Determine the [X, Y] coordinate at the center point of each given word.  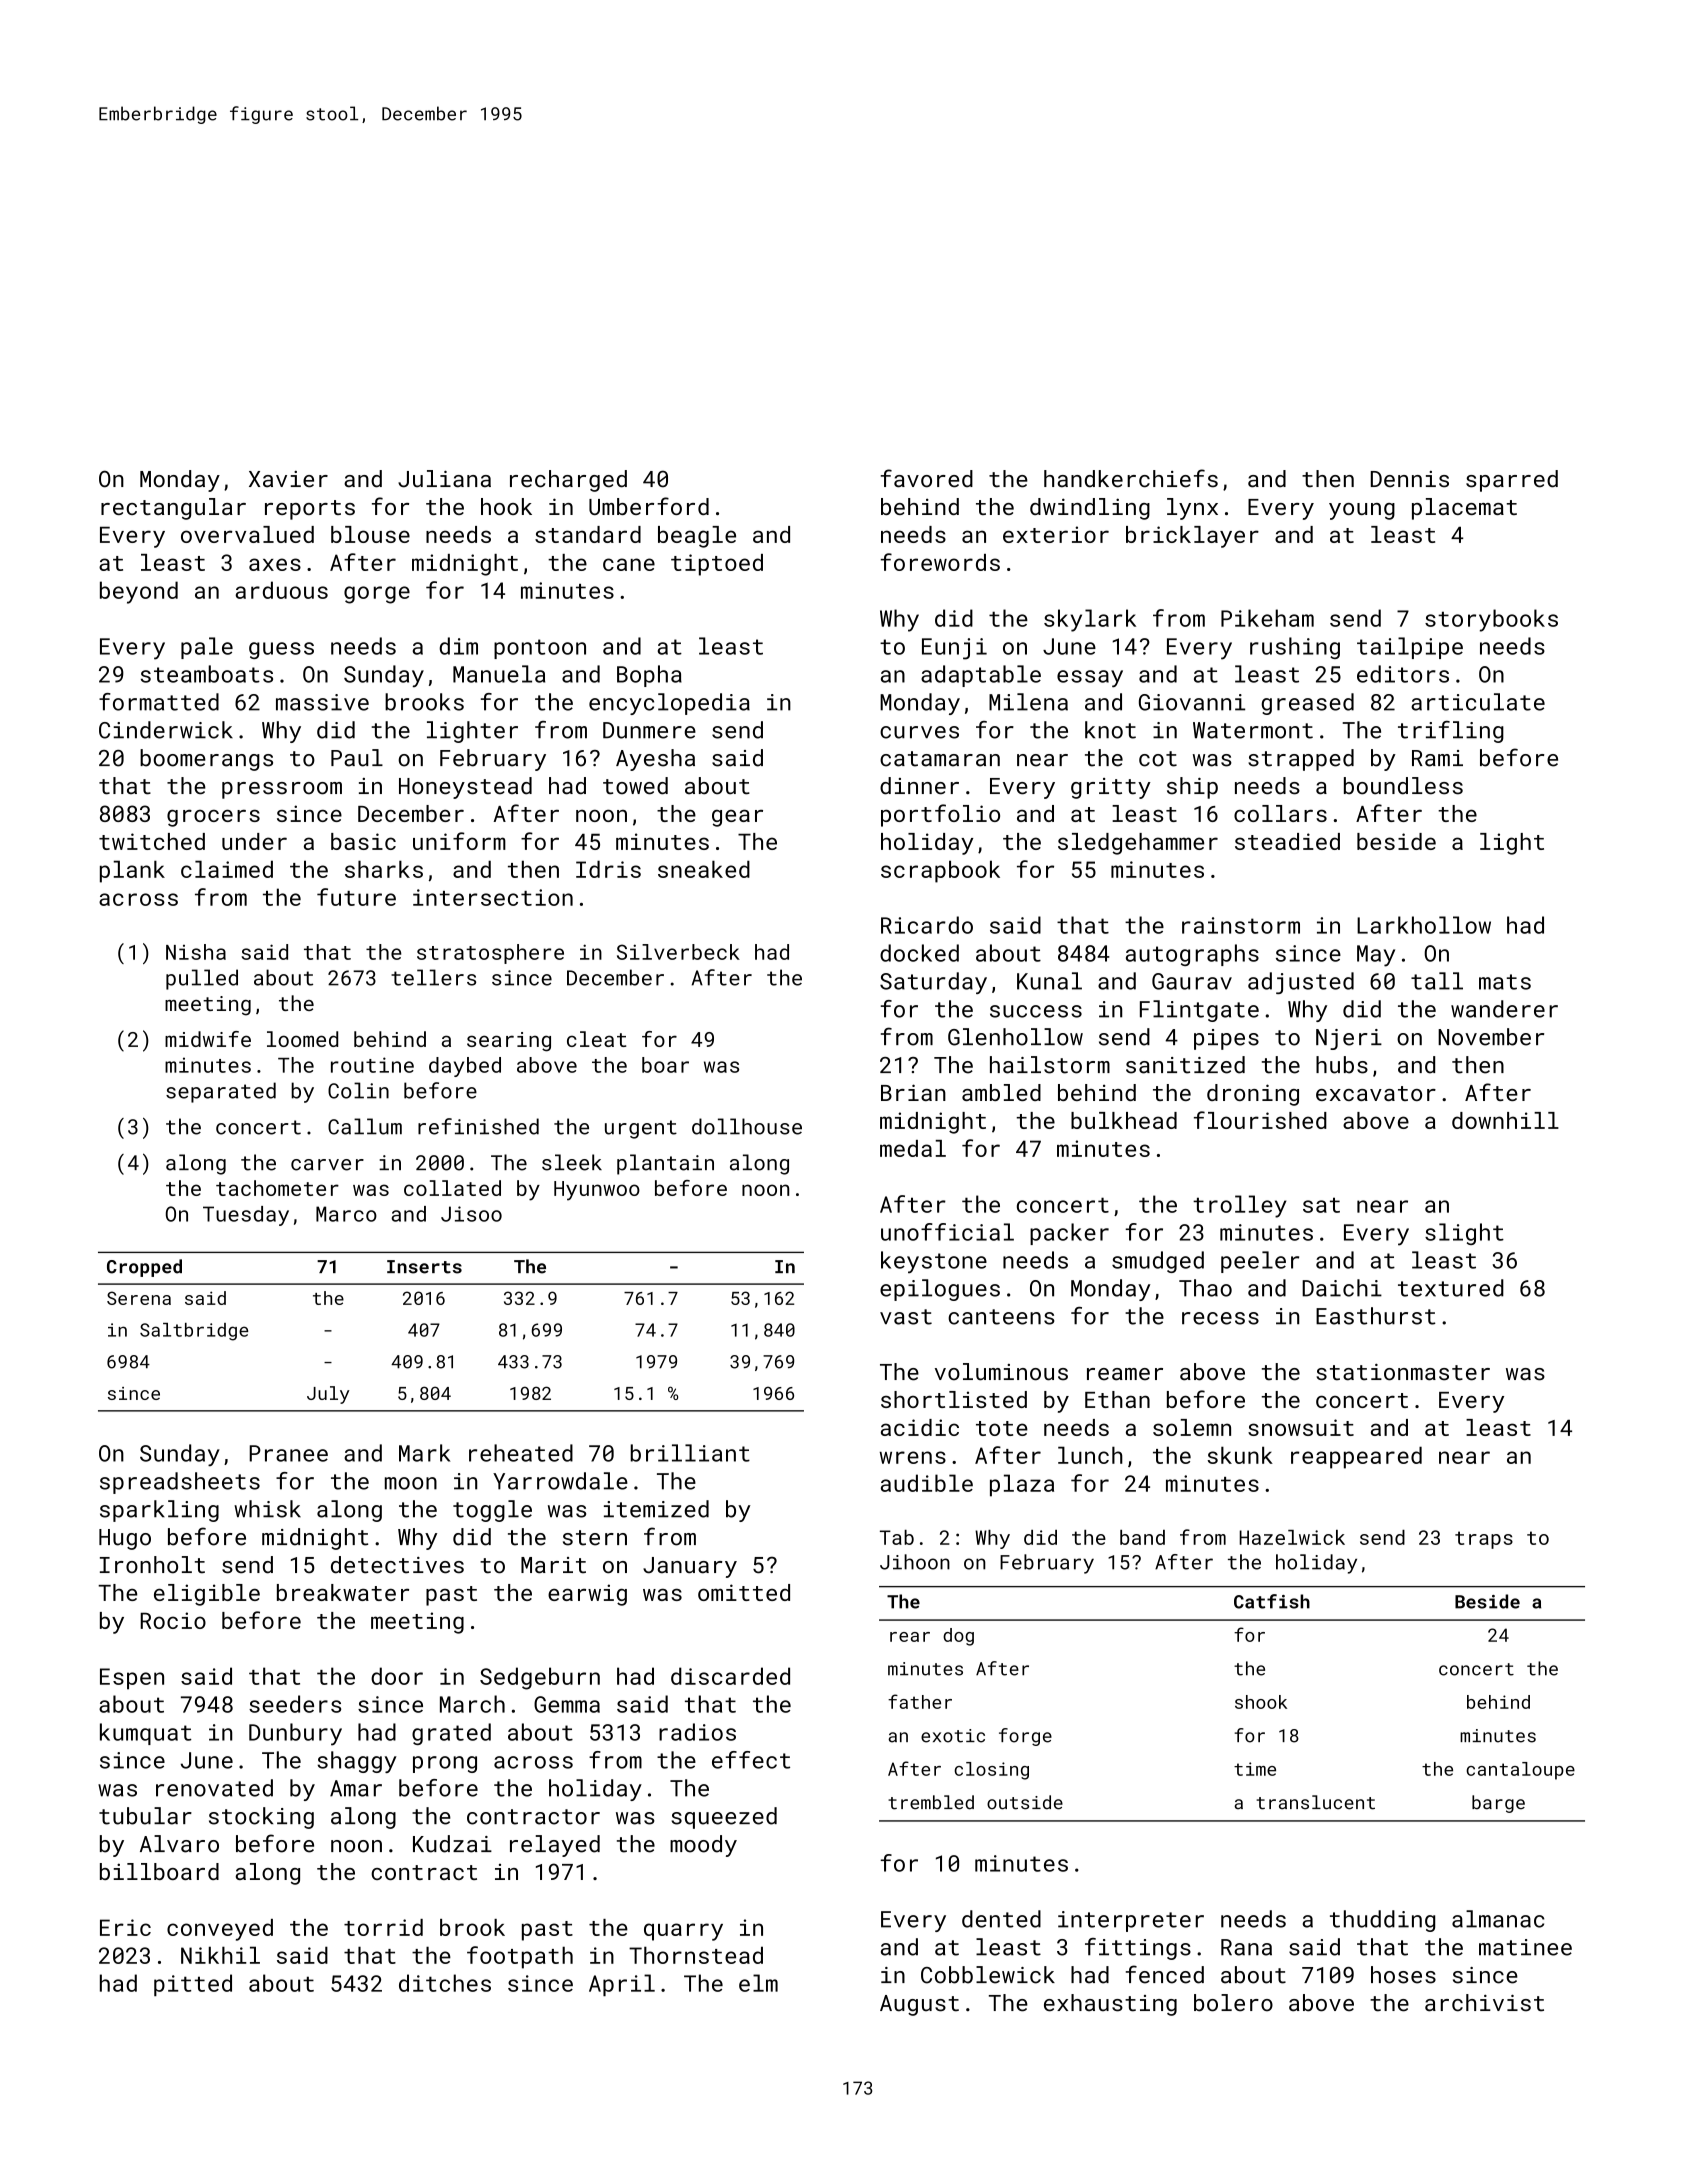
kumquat [145, 1734]
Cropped [144, 1268]
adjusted [1301, 983]
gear [737, 818]
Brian [913, 1092]
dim [458, 646]
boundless [1403, 786]
